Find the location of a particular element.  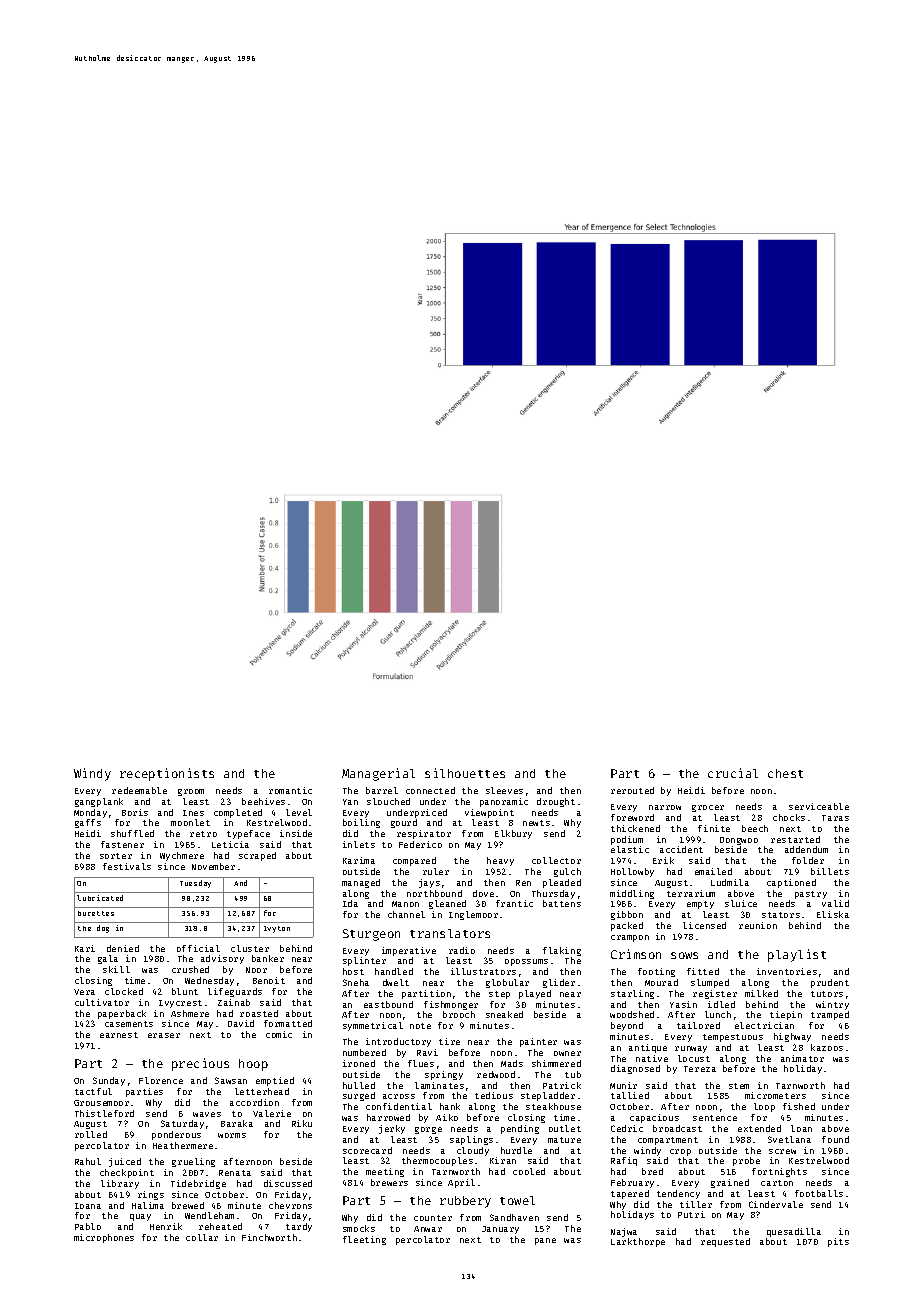

collar is located at coordinates (202, 1237).
